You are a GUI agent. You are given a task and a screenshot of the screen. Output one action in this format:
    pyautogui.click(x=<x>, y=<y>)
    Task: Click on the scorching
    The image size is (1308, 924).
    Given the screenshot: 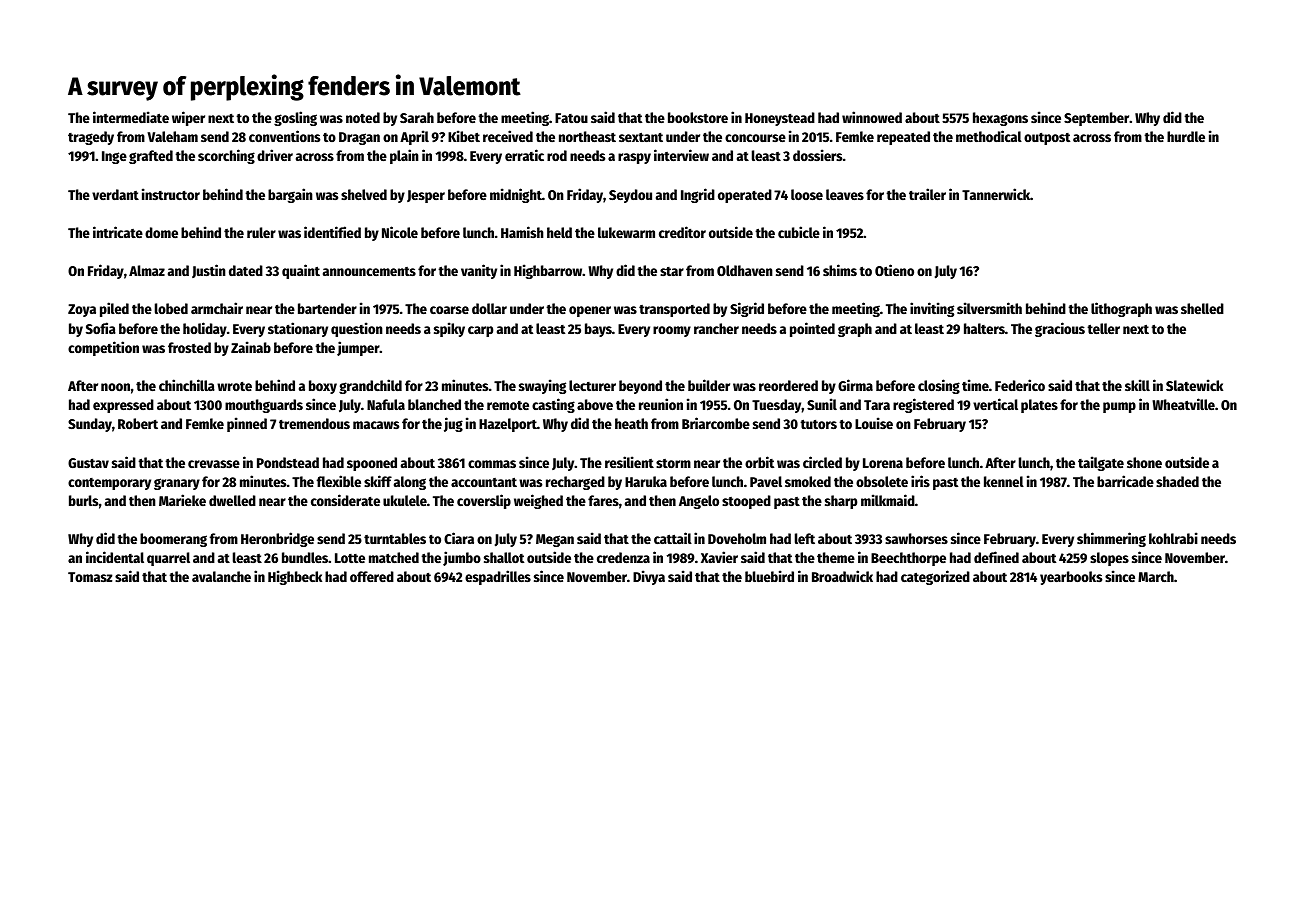 What is the action you would take?
    pyautogui.click(x=226, y=156)
